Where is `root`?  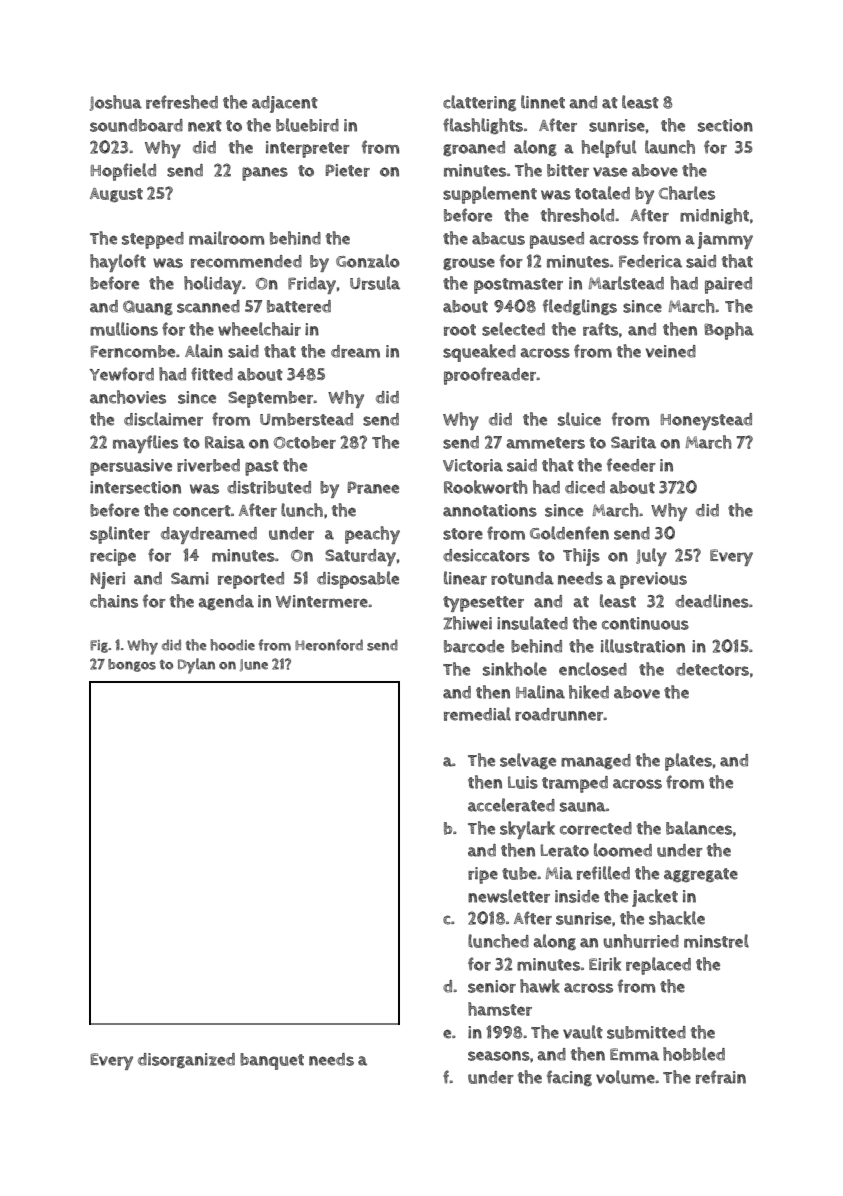
root is located at coordinates (460, 330).
